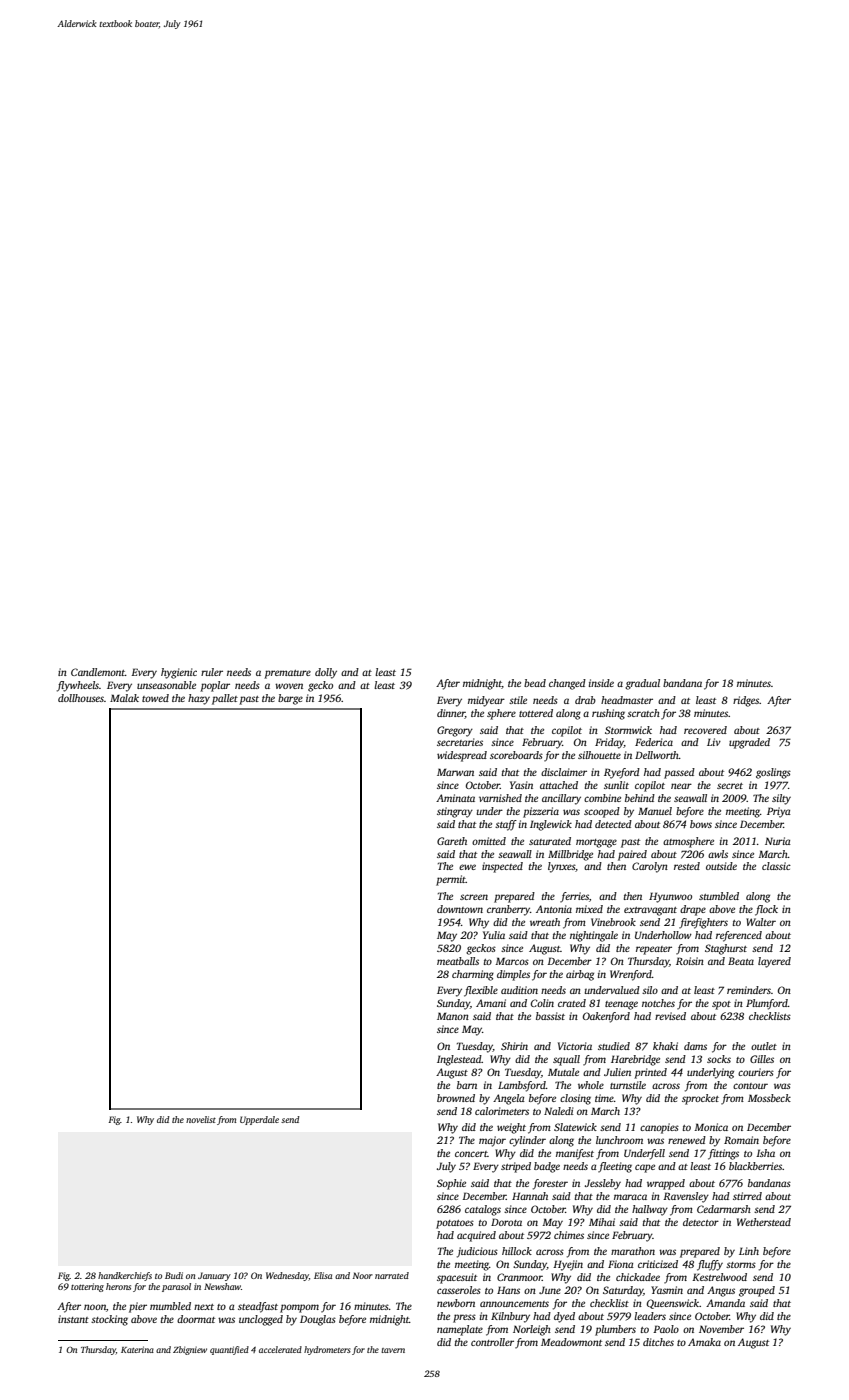 This document has height=1400, width=849. Describe the element at coordinates (155, 698) in the document. I see `towed` at that location.
